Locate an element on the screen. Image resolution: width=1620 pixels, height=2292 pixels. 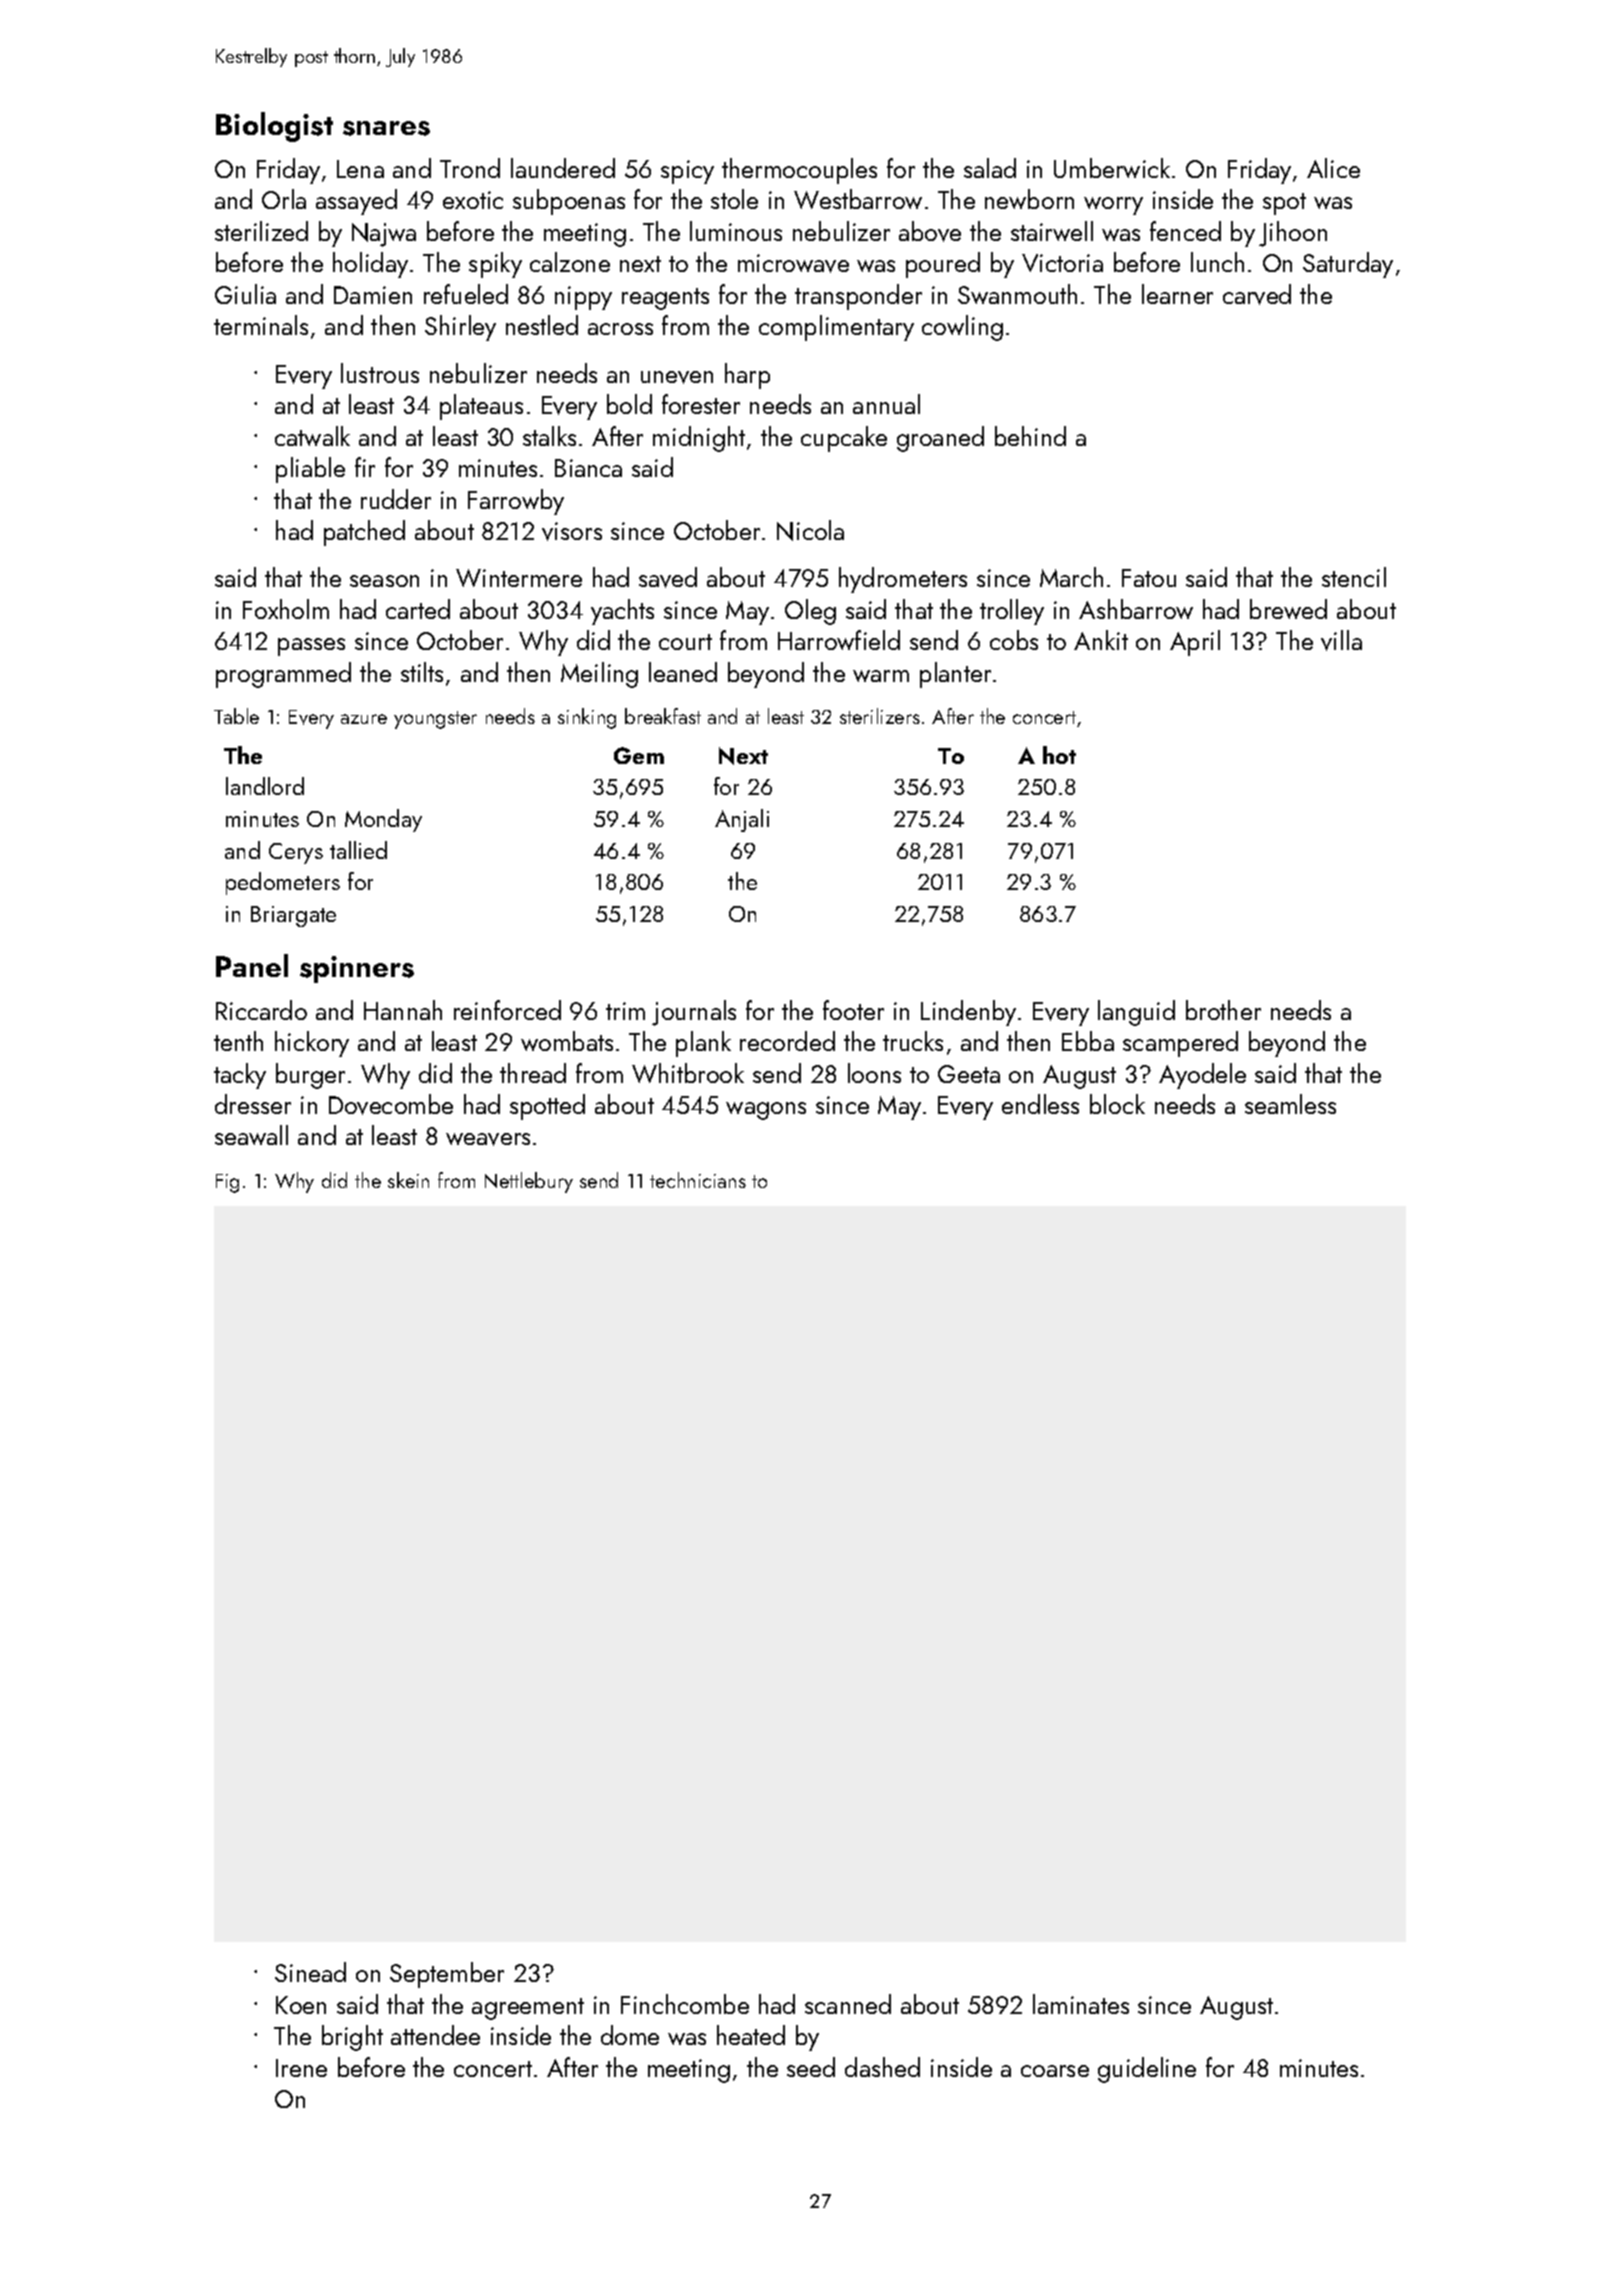
Finchcombe is located at coordinates (685, 2004).
